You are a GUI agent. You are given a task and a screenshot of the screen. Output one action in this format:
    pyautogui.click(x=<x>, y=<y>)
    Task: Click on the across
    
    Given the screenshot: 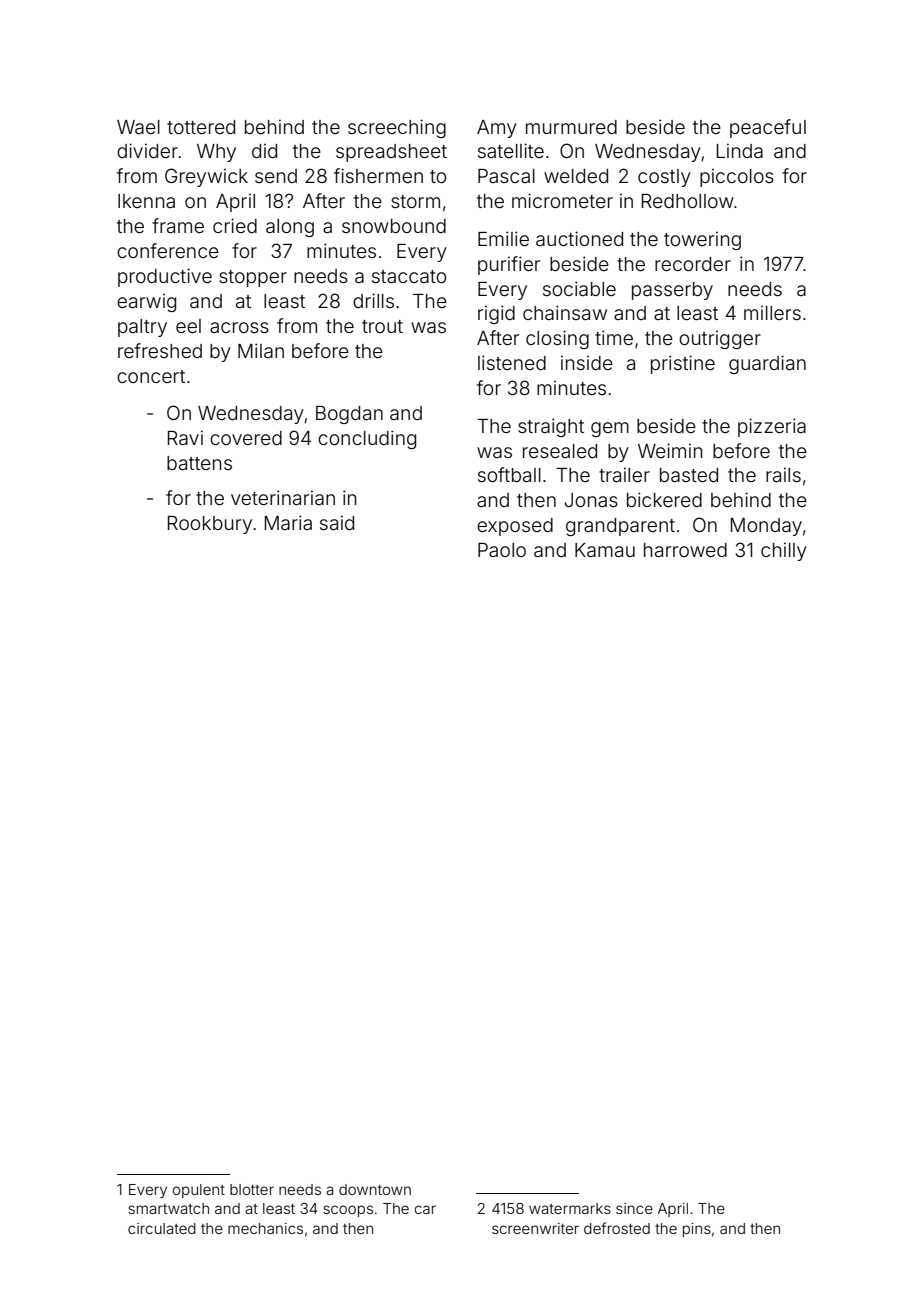 What is the action you would take?
    pyautogui.click(x=239, y=327)
